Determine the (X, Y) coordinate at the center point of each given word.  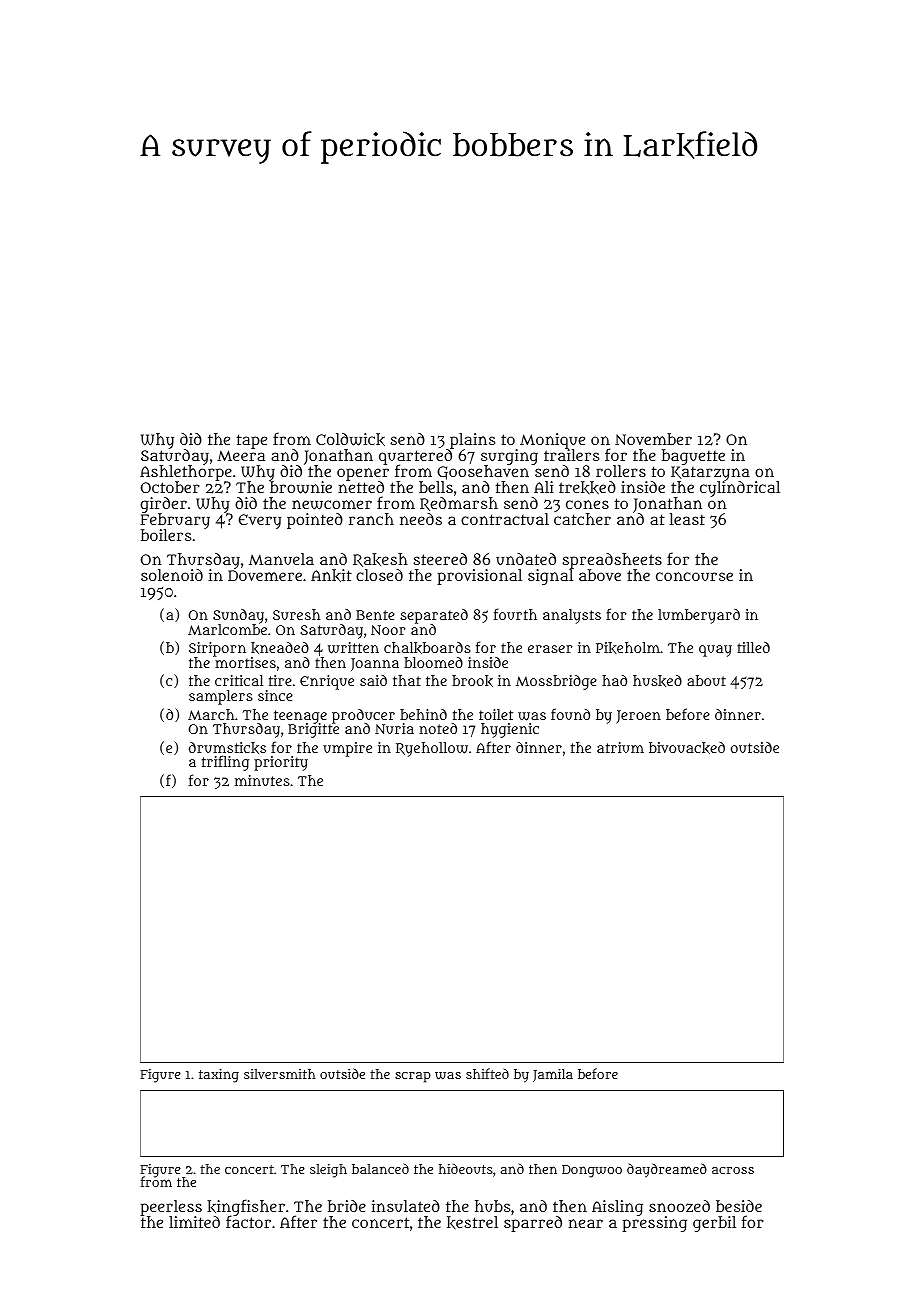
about (706, 680)
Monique (552, 441)
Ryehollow (432, 749)
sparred (533, 1224)
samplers (221, 697)
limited (194, 1222)
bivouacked (687, 748)
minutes (262, 780)
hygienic (510, 730)
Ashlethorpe (186, 474)
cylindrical (740, 489)
